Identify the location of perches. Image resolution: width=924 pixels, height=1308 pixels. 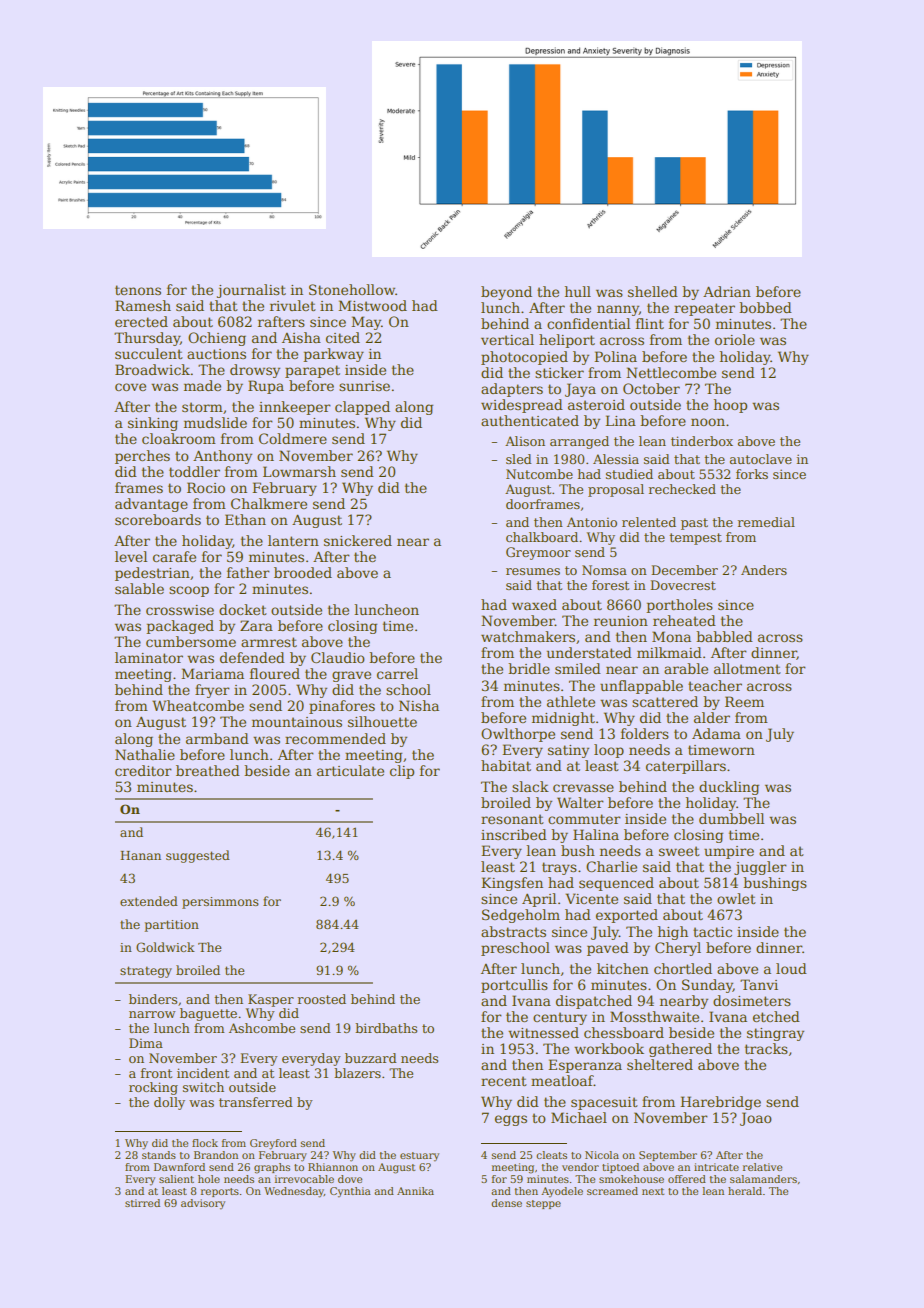
(142, 457).
